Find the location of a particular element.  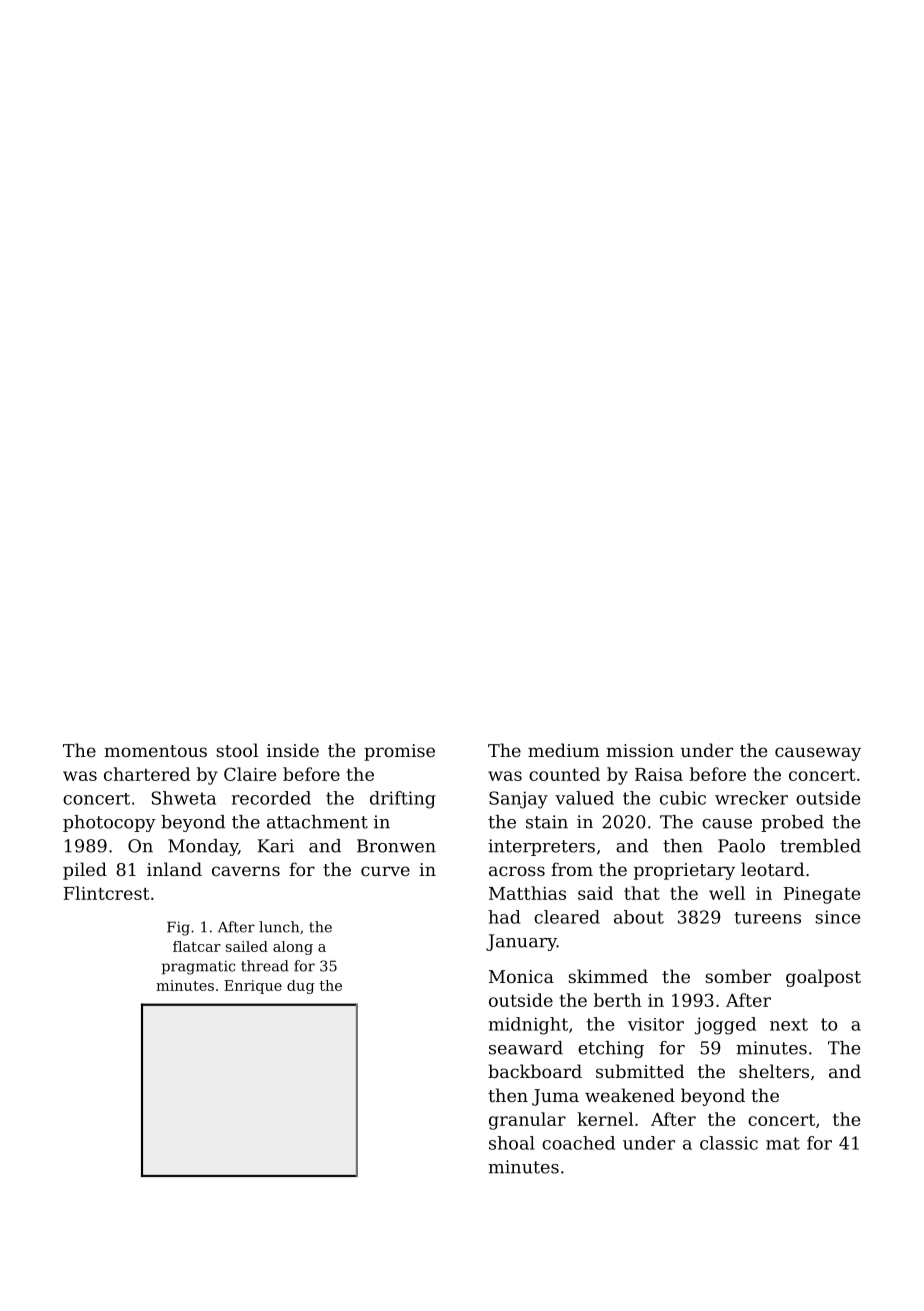

goalpost is located at coordinates (823, 978).
